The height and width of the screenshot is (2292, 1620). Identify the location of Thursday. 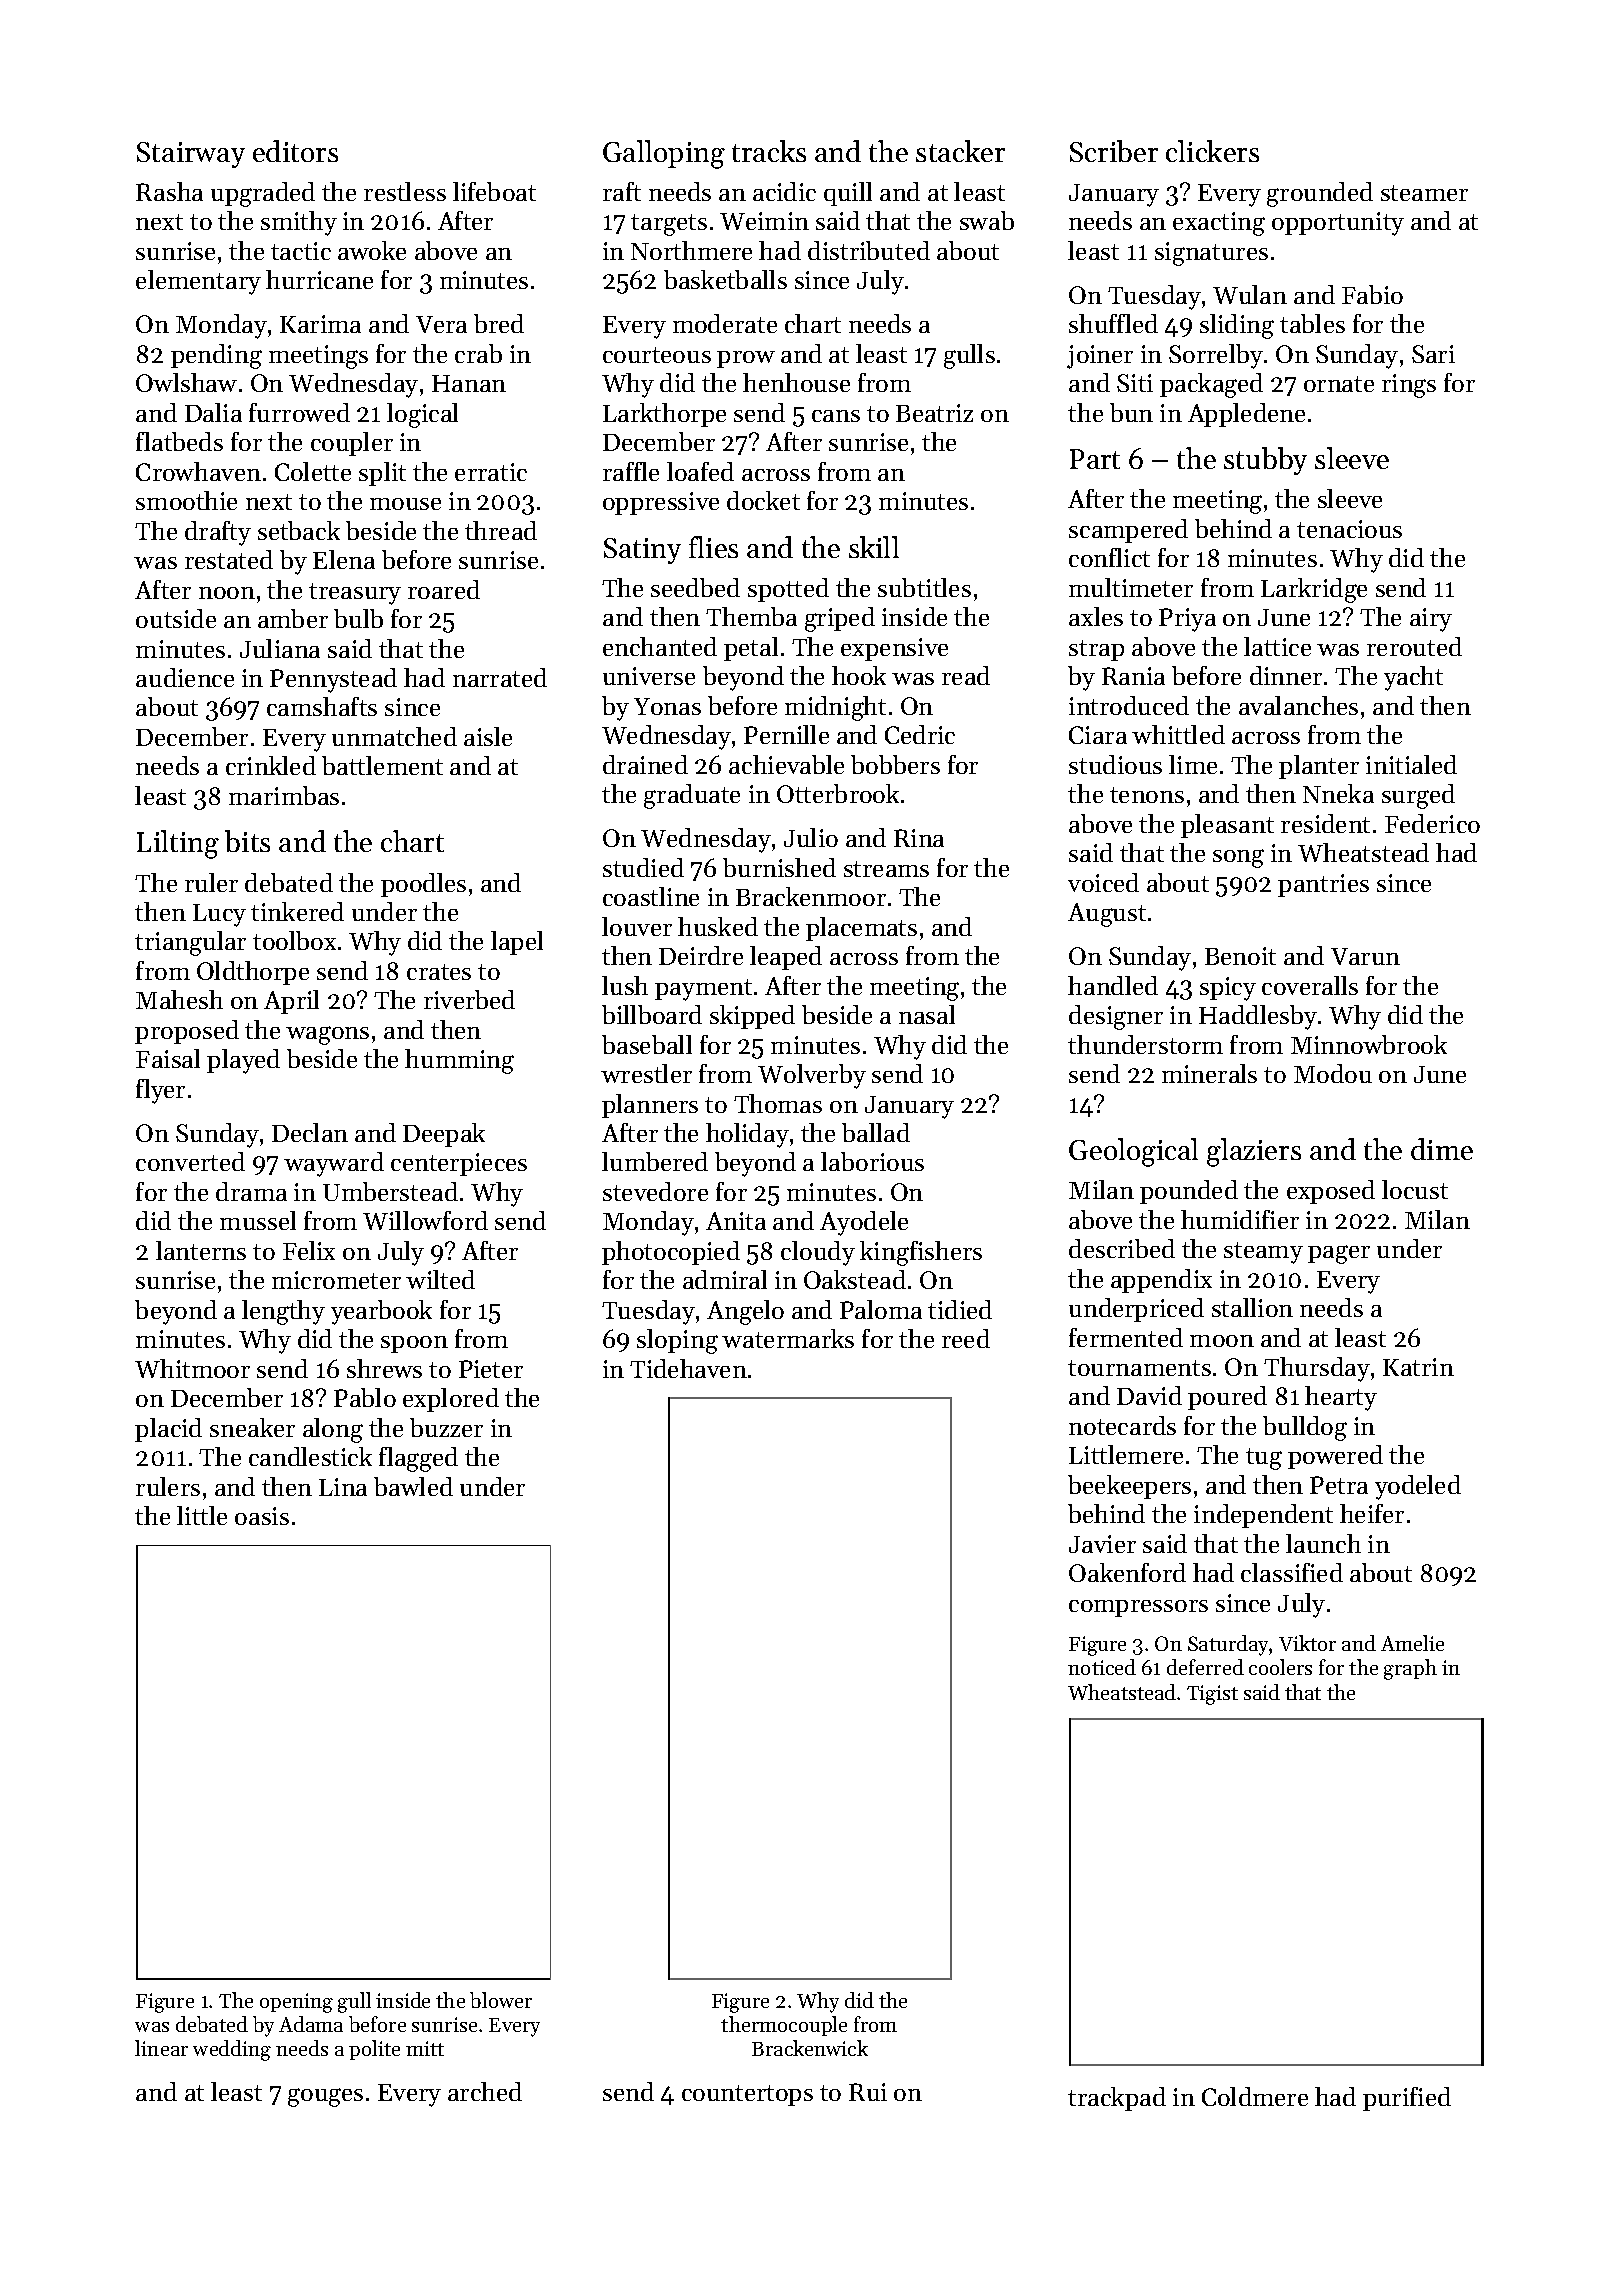
(1317, 1369).
